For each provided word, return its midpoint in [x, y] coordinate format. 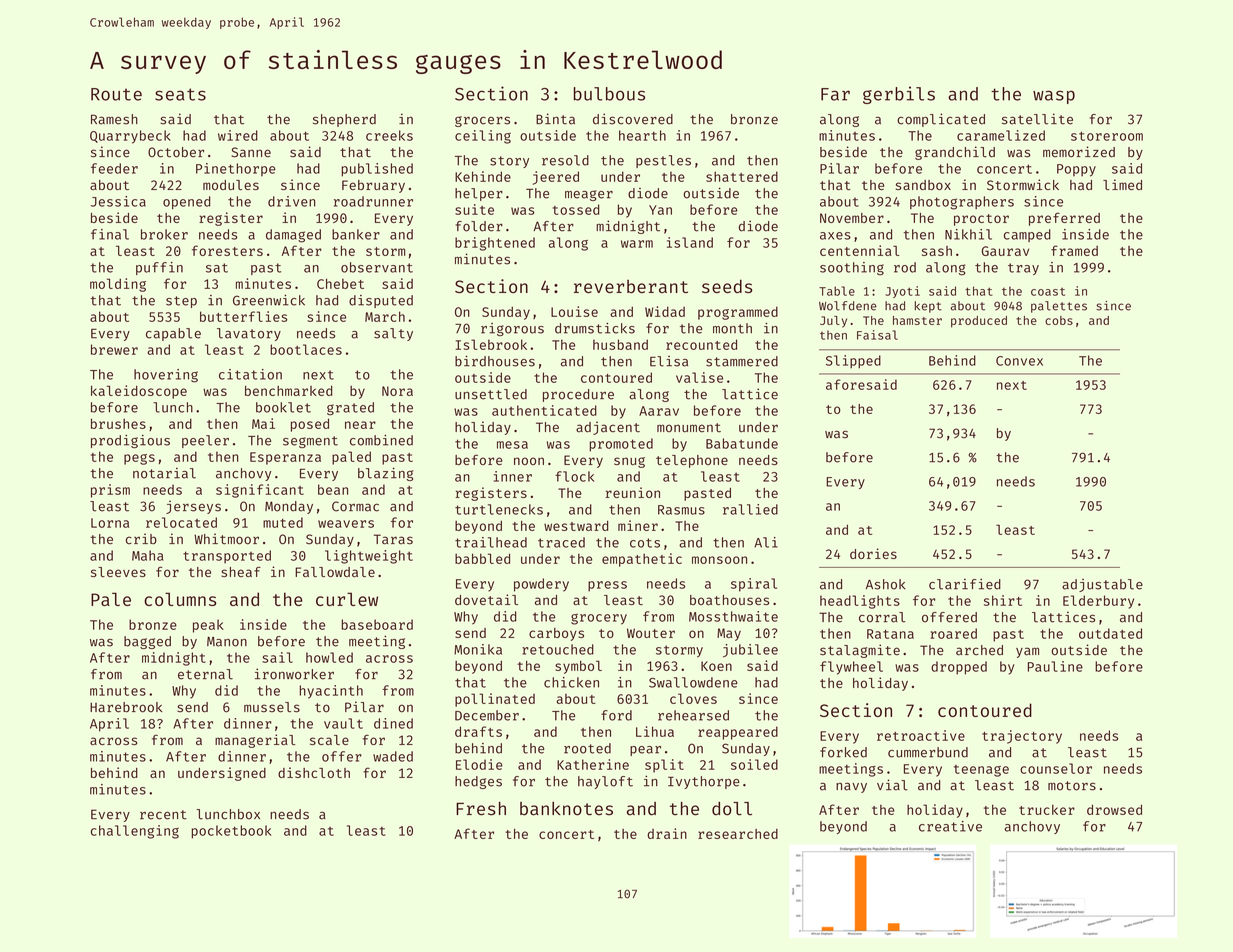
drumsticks [595, 328]
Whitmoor [226, 539]
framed [1074, 250]
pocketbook [231, 832]
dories [873, 553]
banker [356, 234]
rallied [750, 509]
